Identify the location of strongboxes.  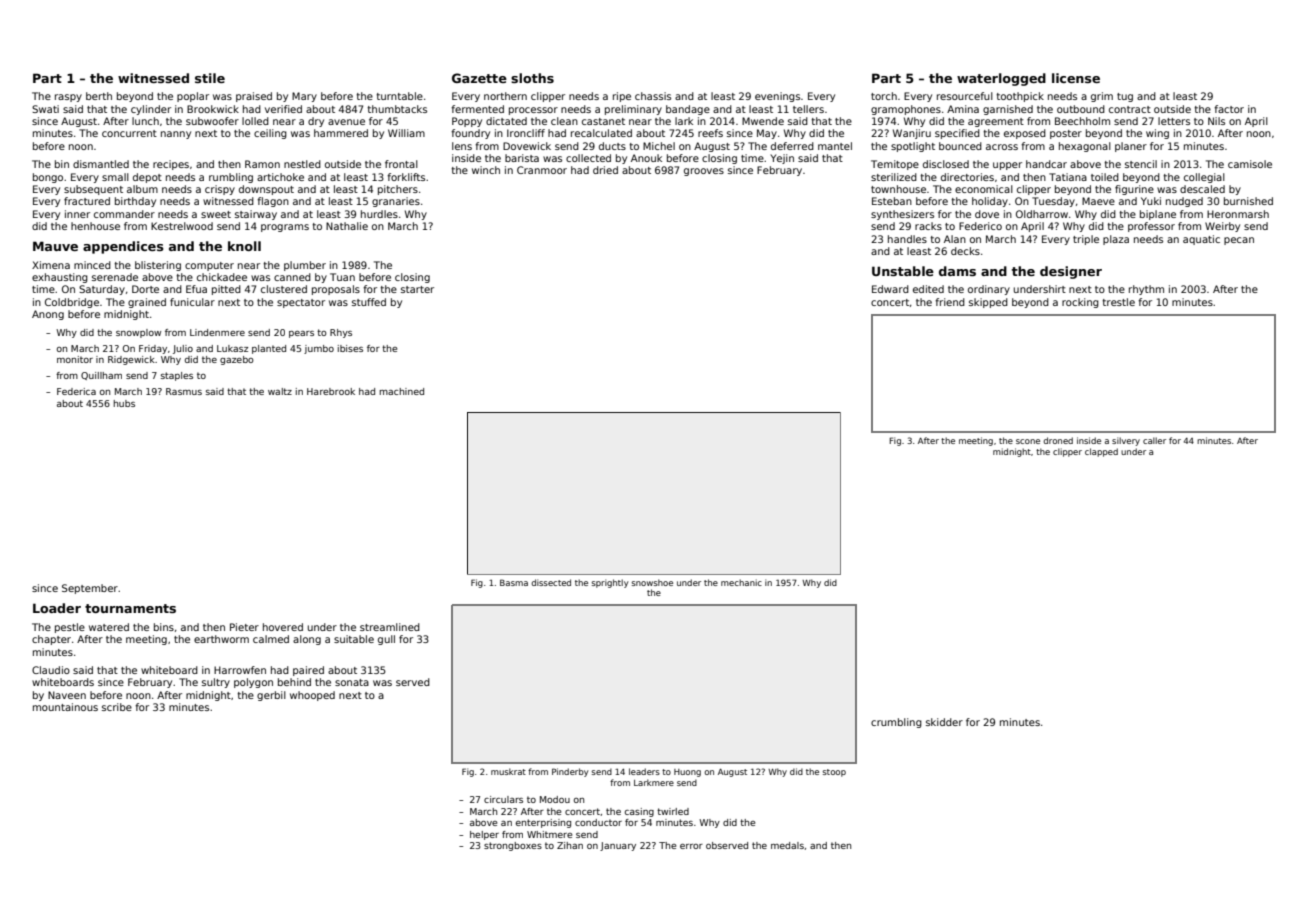
(513, 846).
